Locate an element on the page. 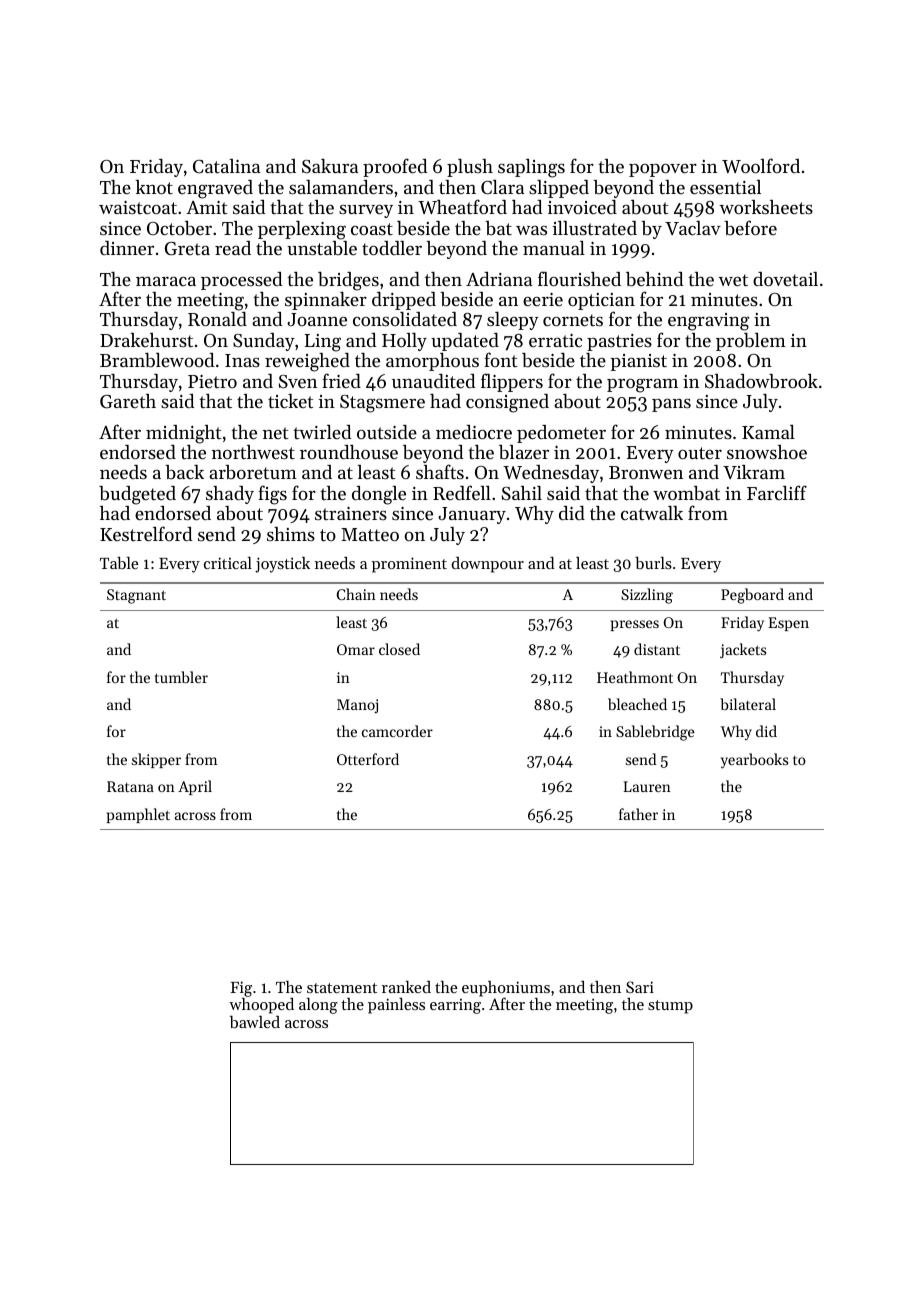  presses is located at coordinates (635, 625).
